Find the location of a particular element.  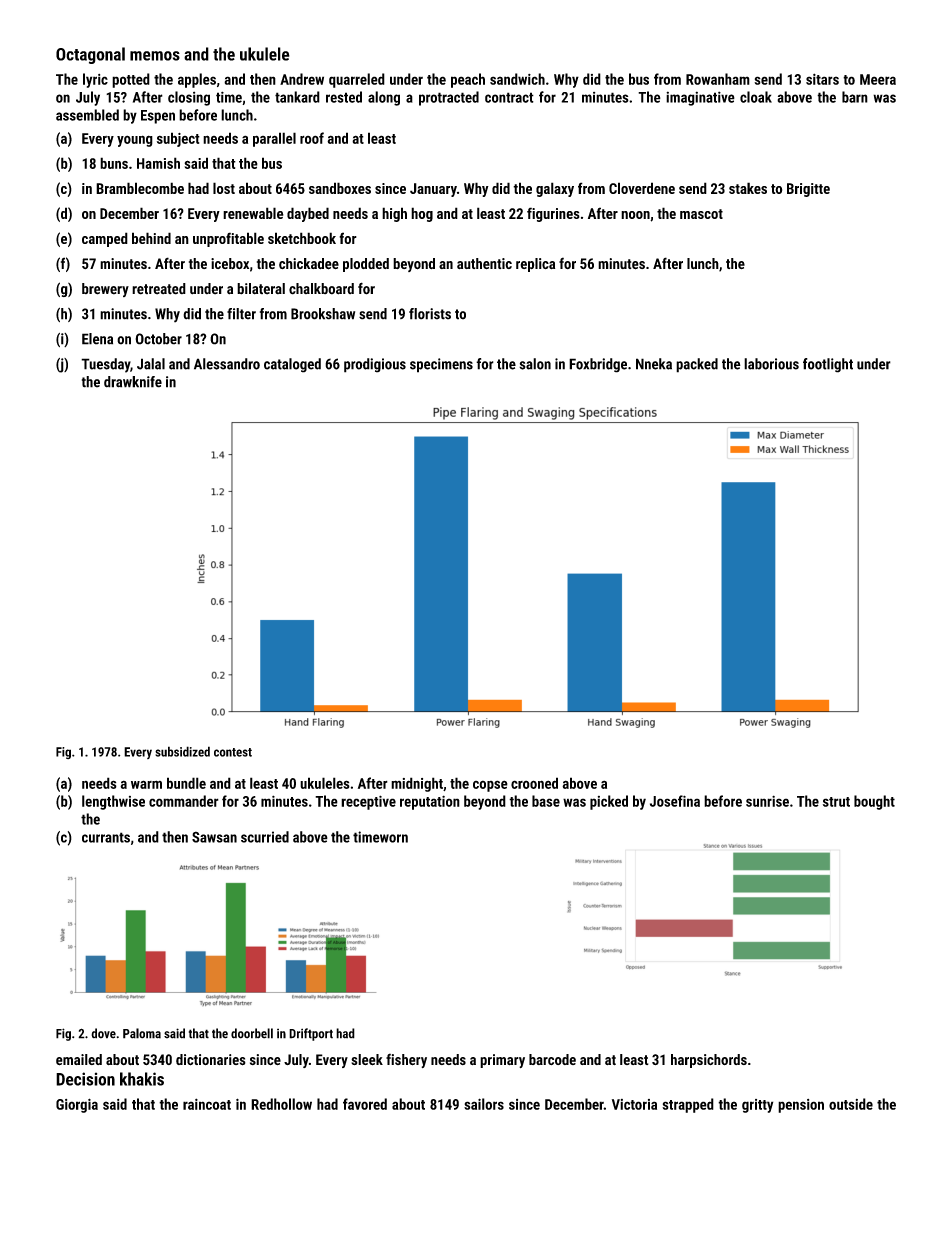

drawknife is located at coordinates (133, 382).
